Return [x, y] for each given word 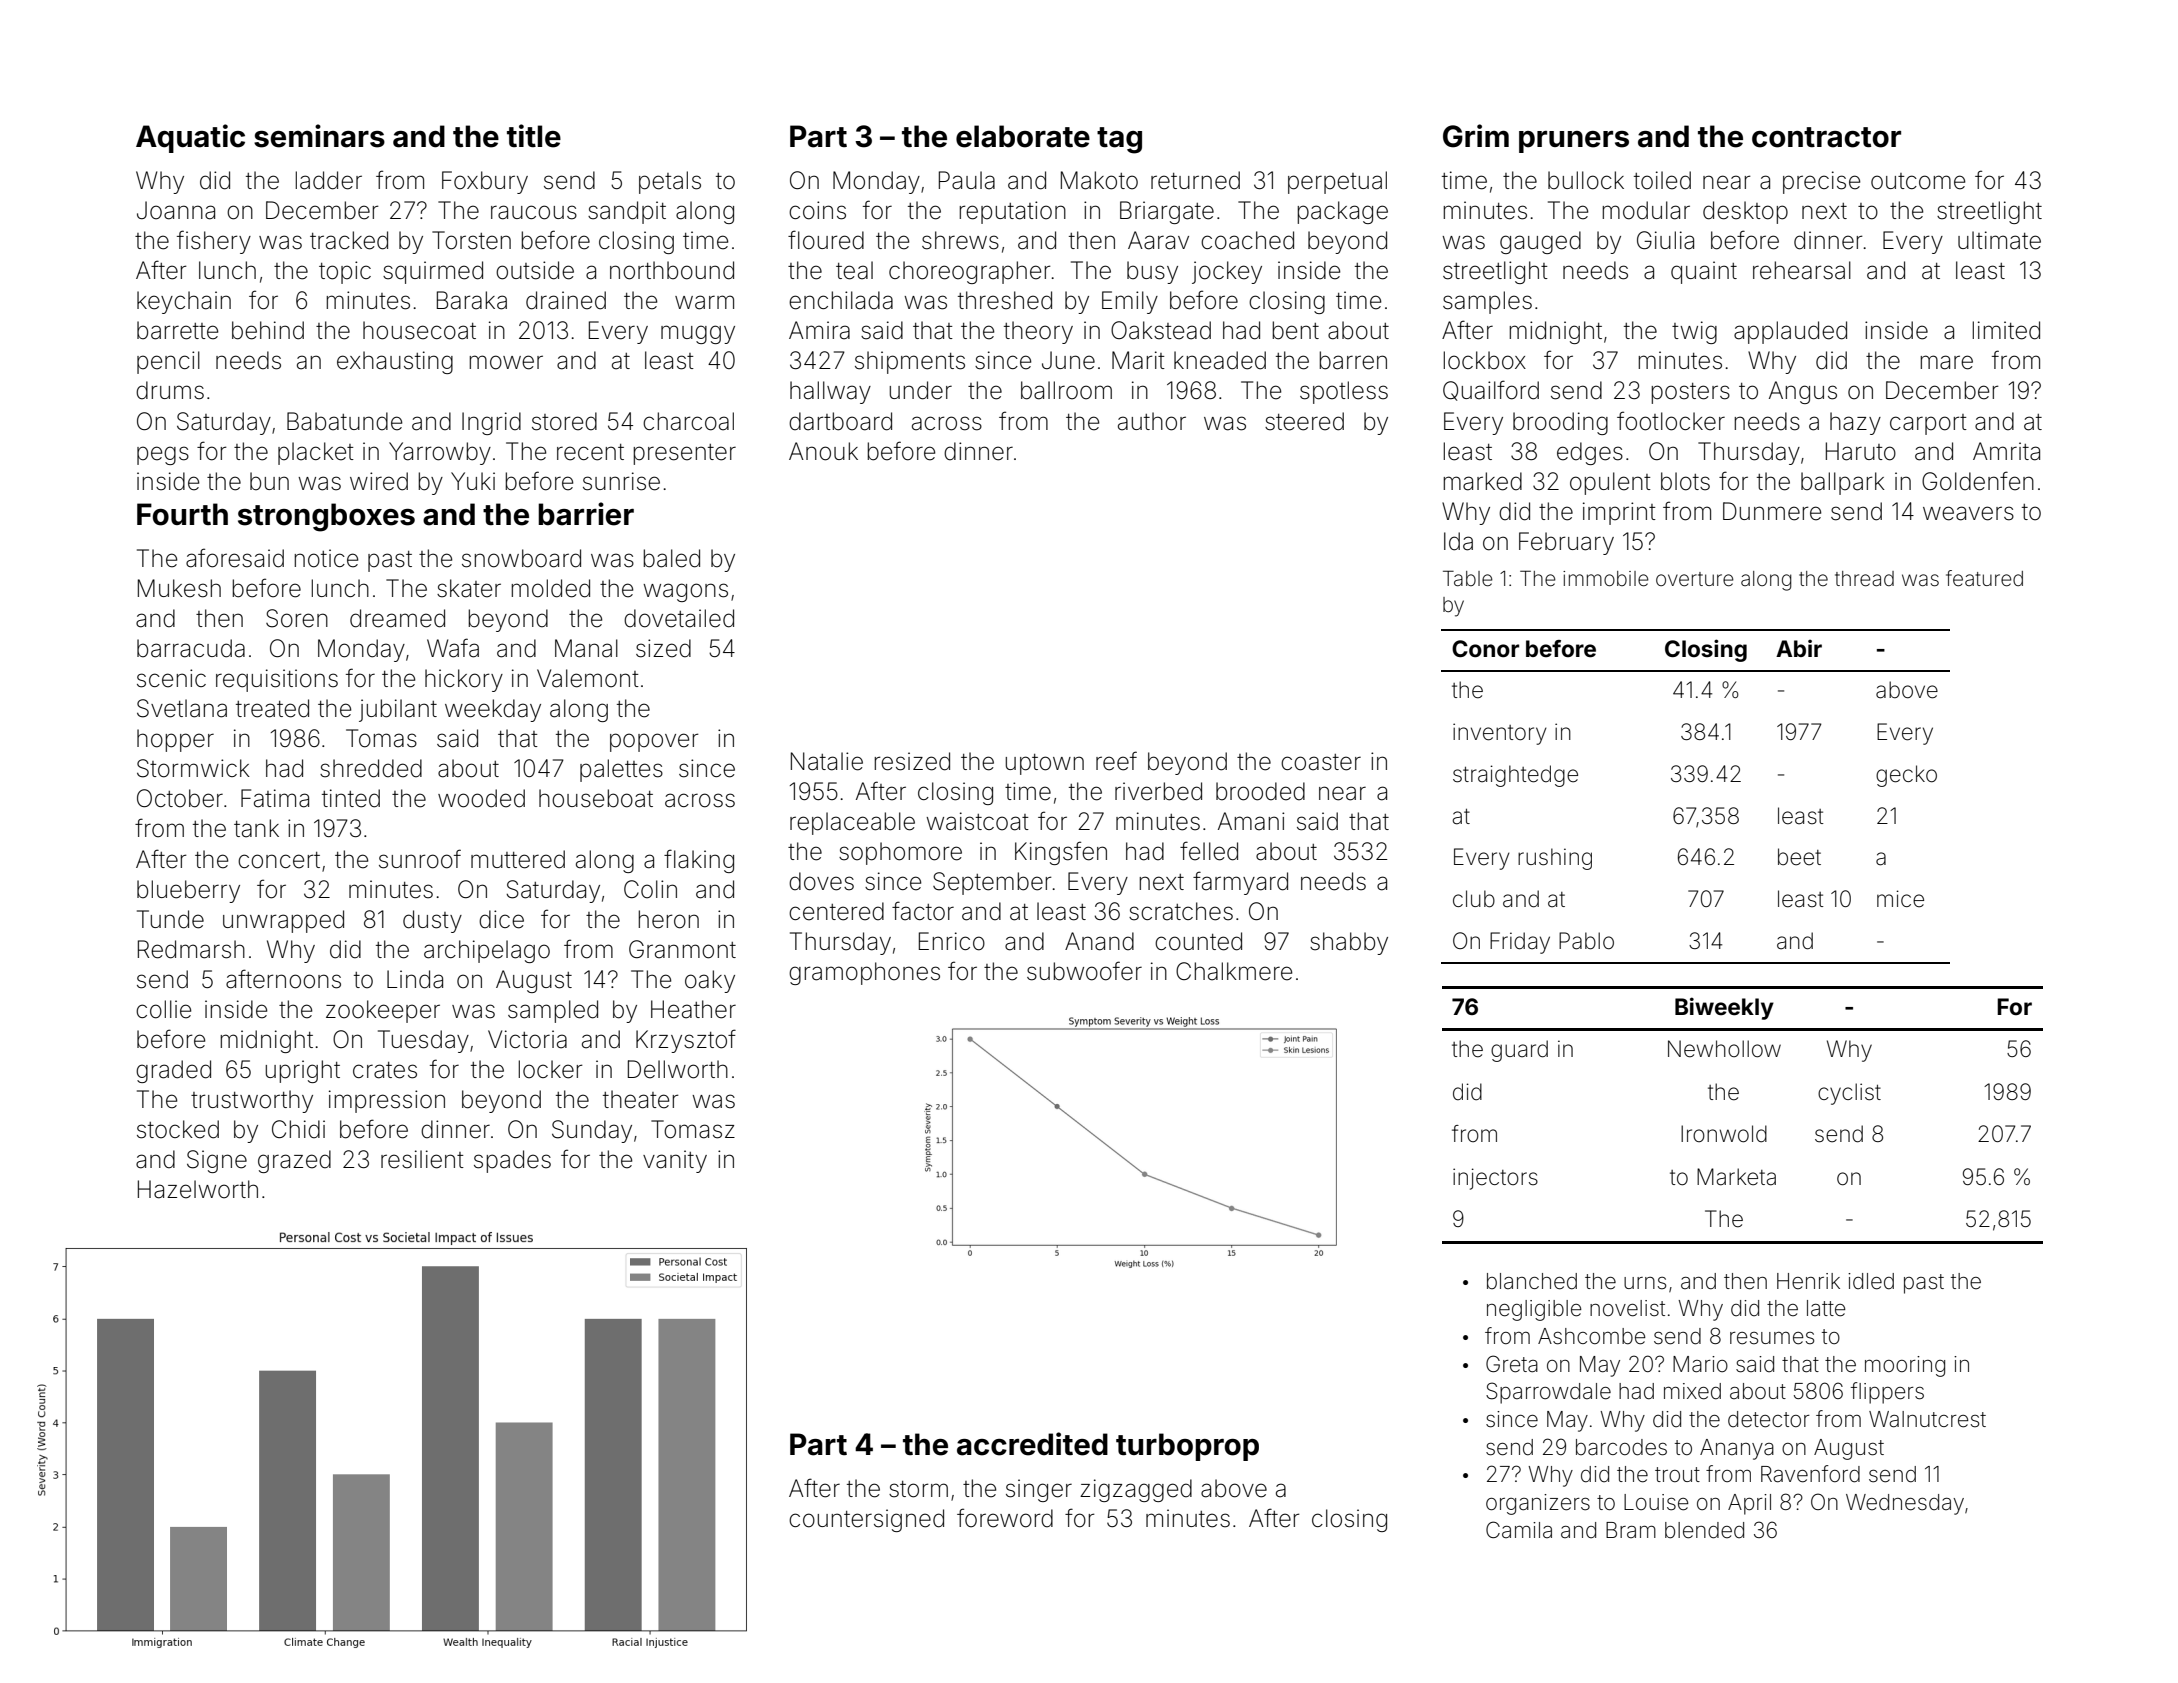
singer [1039, 1490]
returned [1195, 180]
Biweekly [1724, 1008]
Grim [1476, 136]
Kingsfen [1061, 853]
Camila [1519, 1529]
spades [512, 1161]
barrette [177, 330]
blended [1704, 1530]
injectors [1495, 1179]
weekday [493, 710]
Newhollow [1724, 1049]
